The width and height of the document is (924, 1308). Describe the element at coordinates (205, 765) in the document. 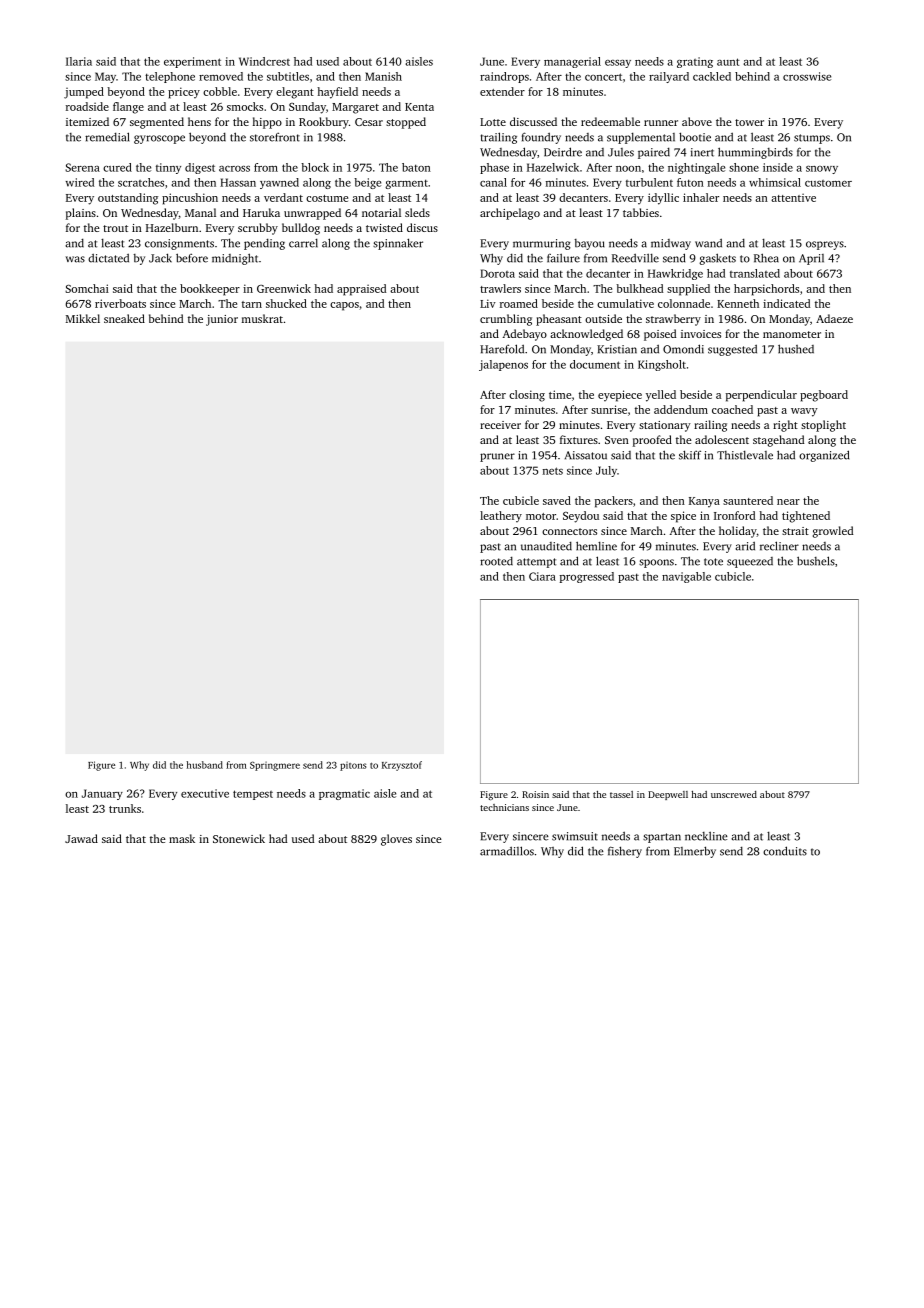

I see `husband` at that location.
